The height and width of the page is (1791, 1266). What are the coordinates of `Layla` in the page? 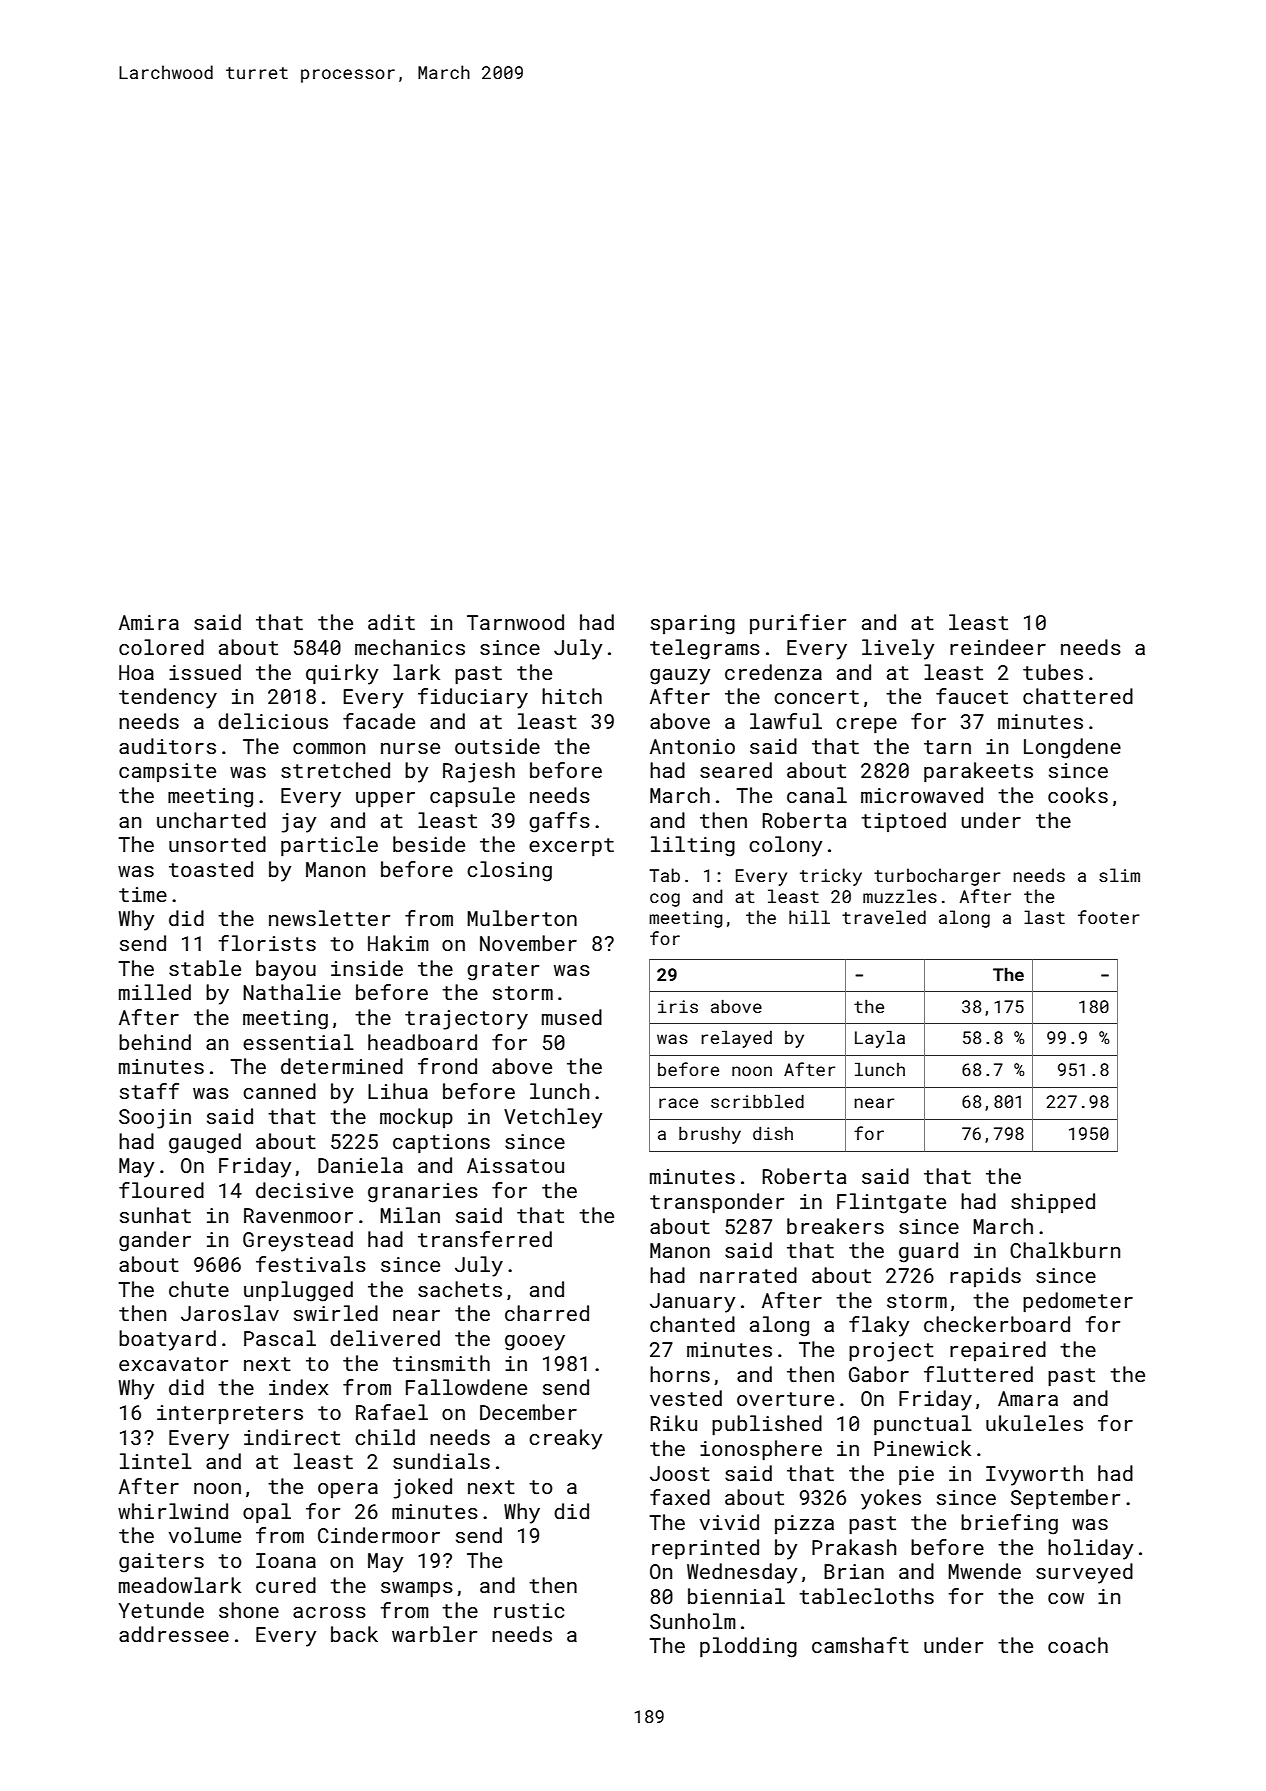 It's located at (880, 1039).
